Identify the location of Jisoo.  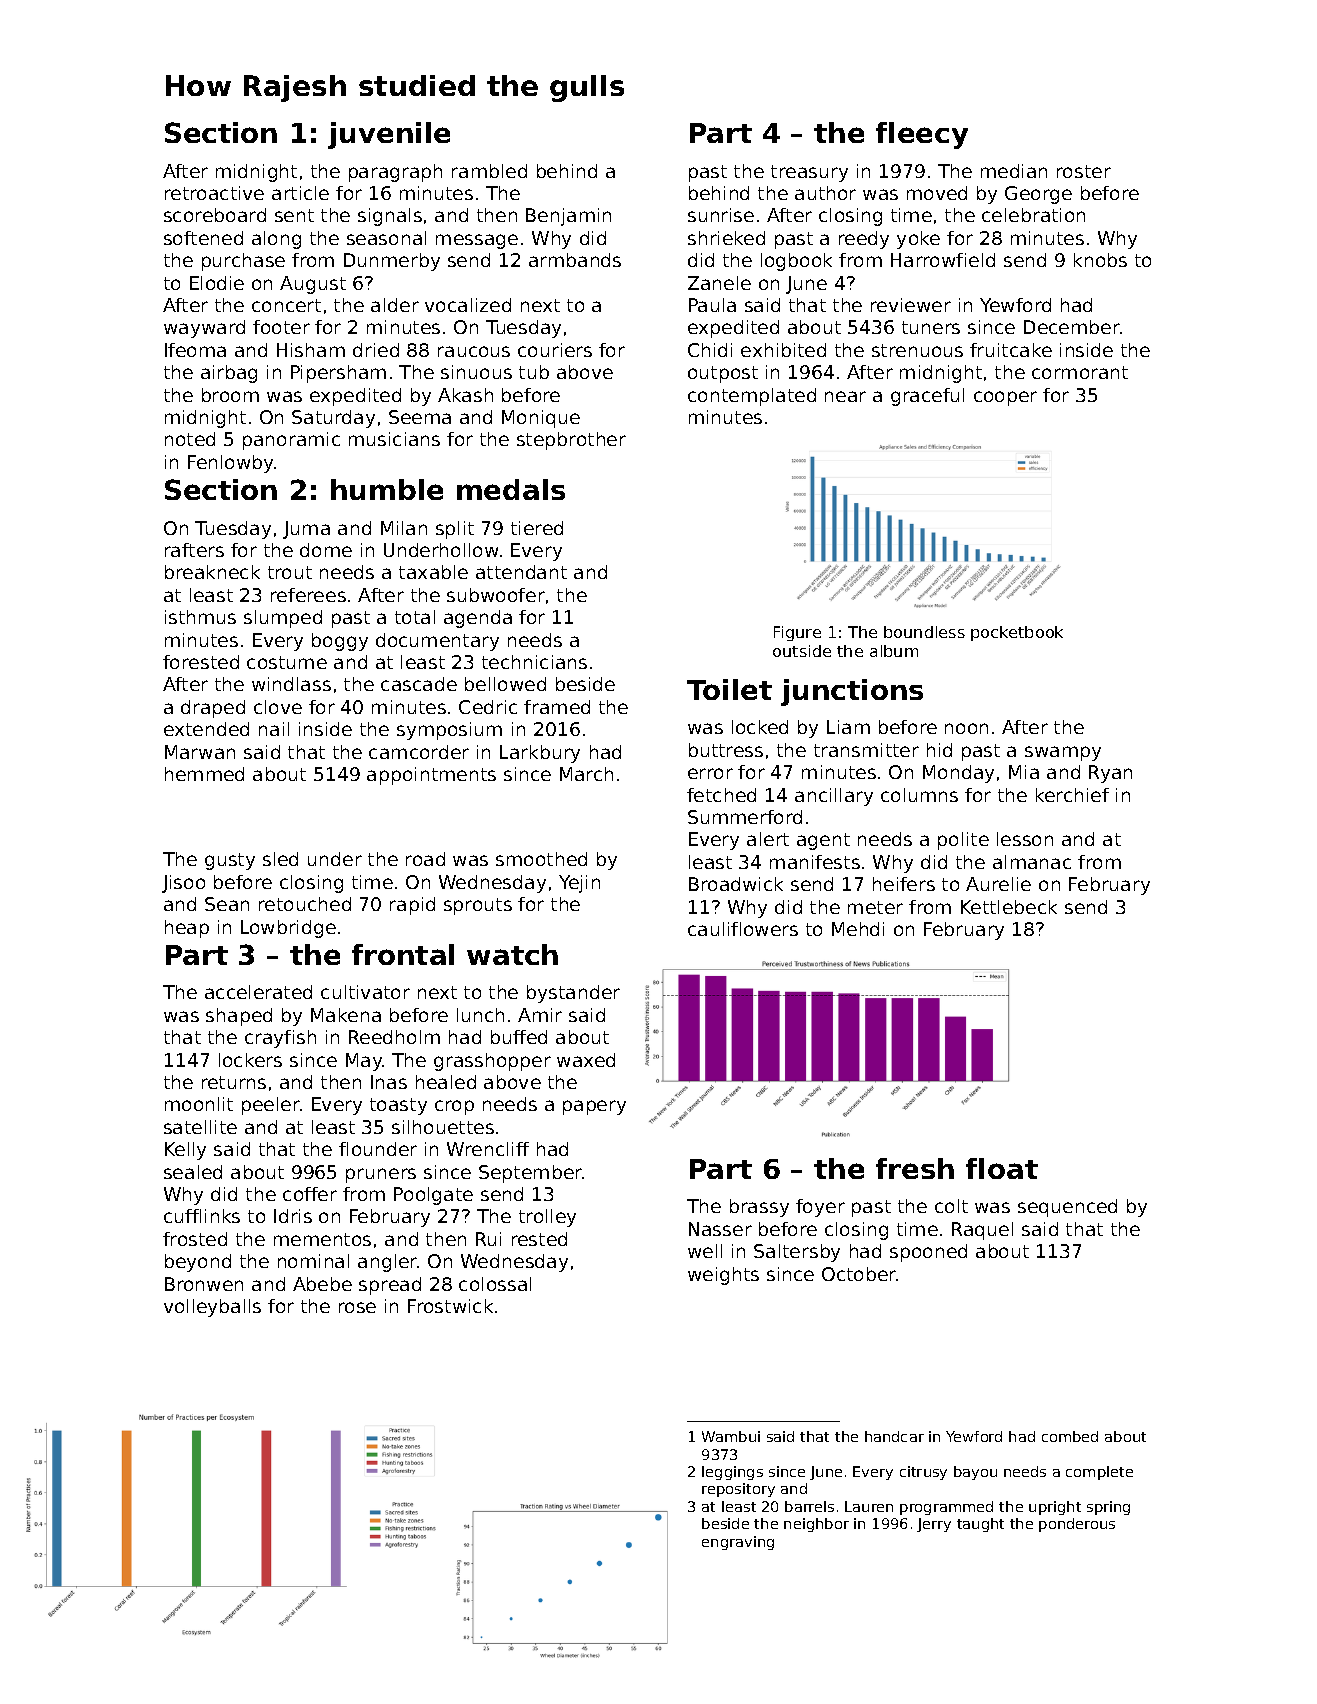
(183, 884).
